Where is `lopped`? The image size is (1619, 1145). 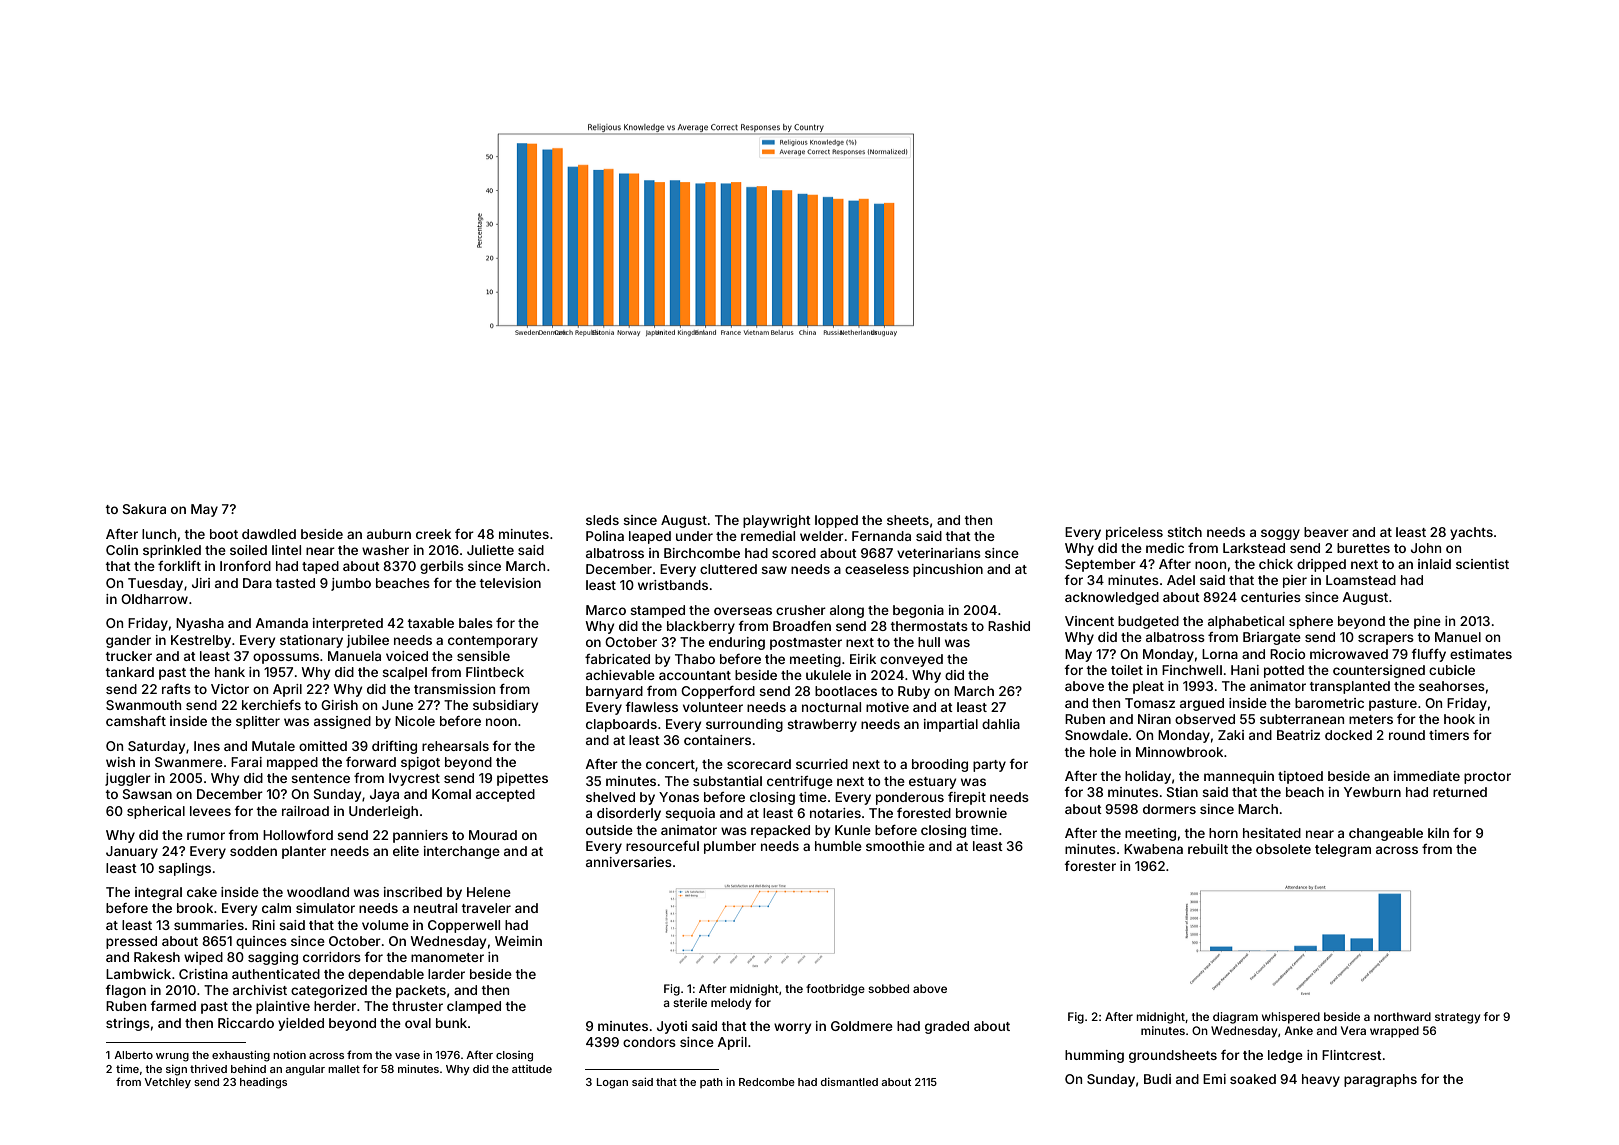 lopped is located at coordinates (836, 521).
